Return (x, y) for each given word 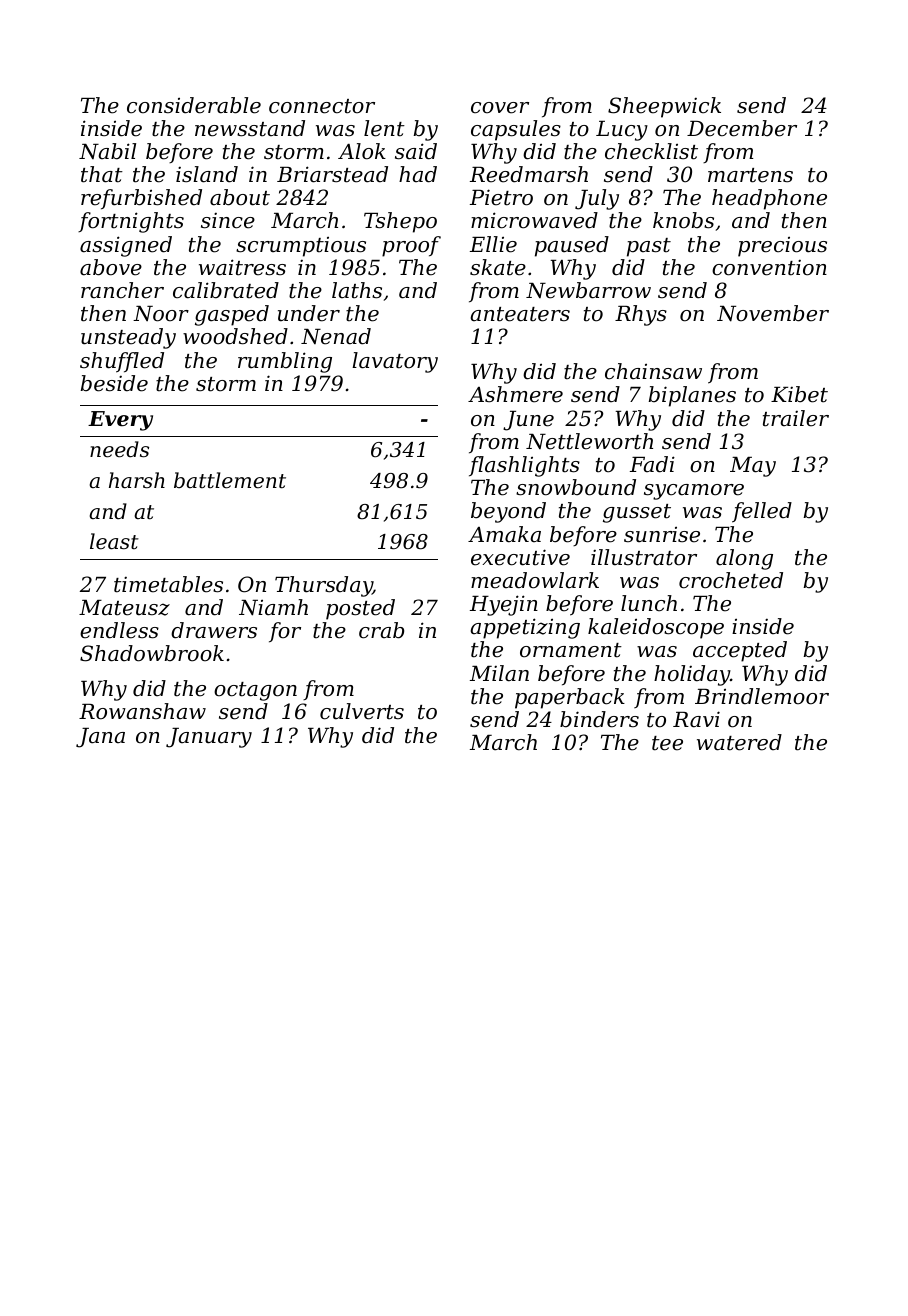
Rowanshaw (142, 711)
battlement (230, 480)
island (207, 174)
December (742, 128)
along (744, 559)
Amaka (504, 534)
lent (384, 128)
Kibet (799, 394)
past (649, 247)
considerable (194, 105)
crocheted (731, 580)
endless (119, 630)
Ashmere (515, 394)
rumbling (285, 362)
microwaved (534, 220)
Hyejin (504, 605)
